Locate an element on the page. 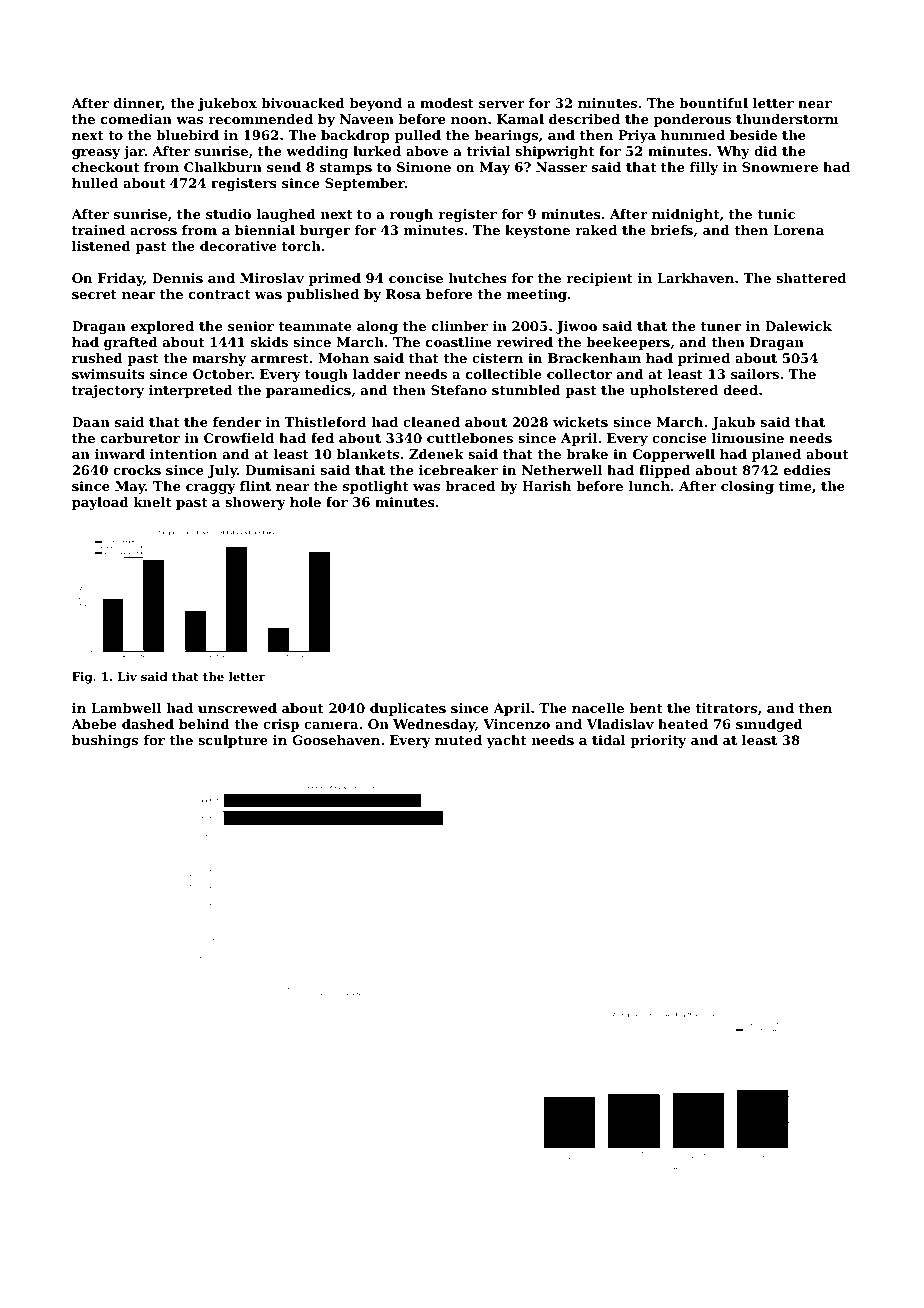 This image has width=924, height=1308. beekeepers is located at coordinates (628, 343).
